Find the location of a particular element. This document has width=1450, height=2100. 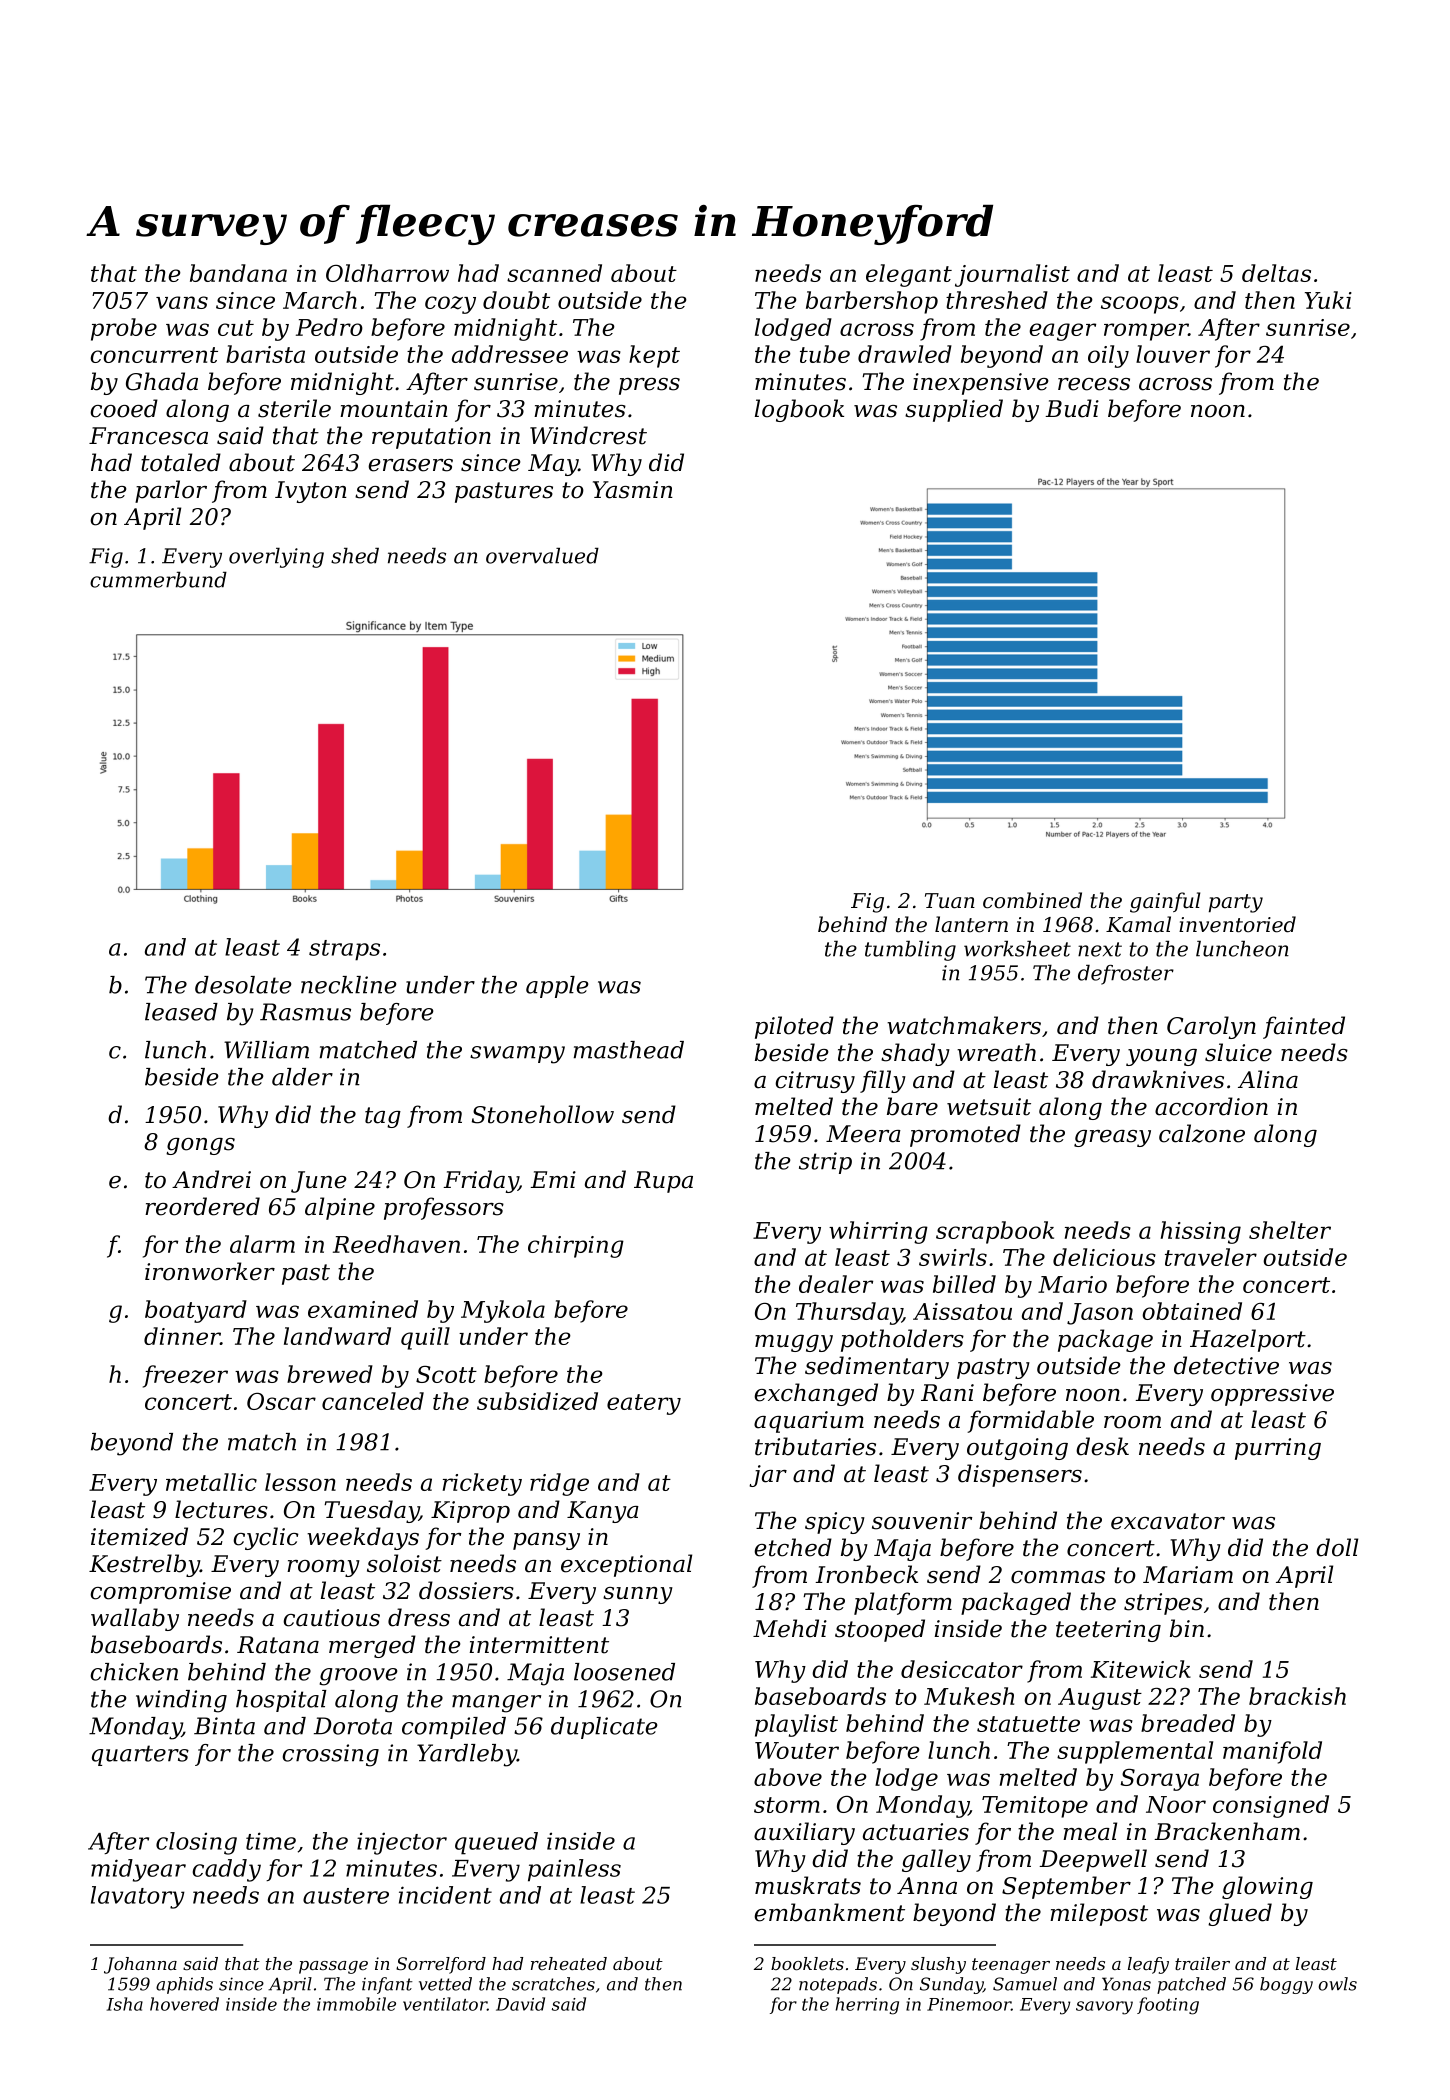

Oldharrow is located at coordinates (387, 273).
